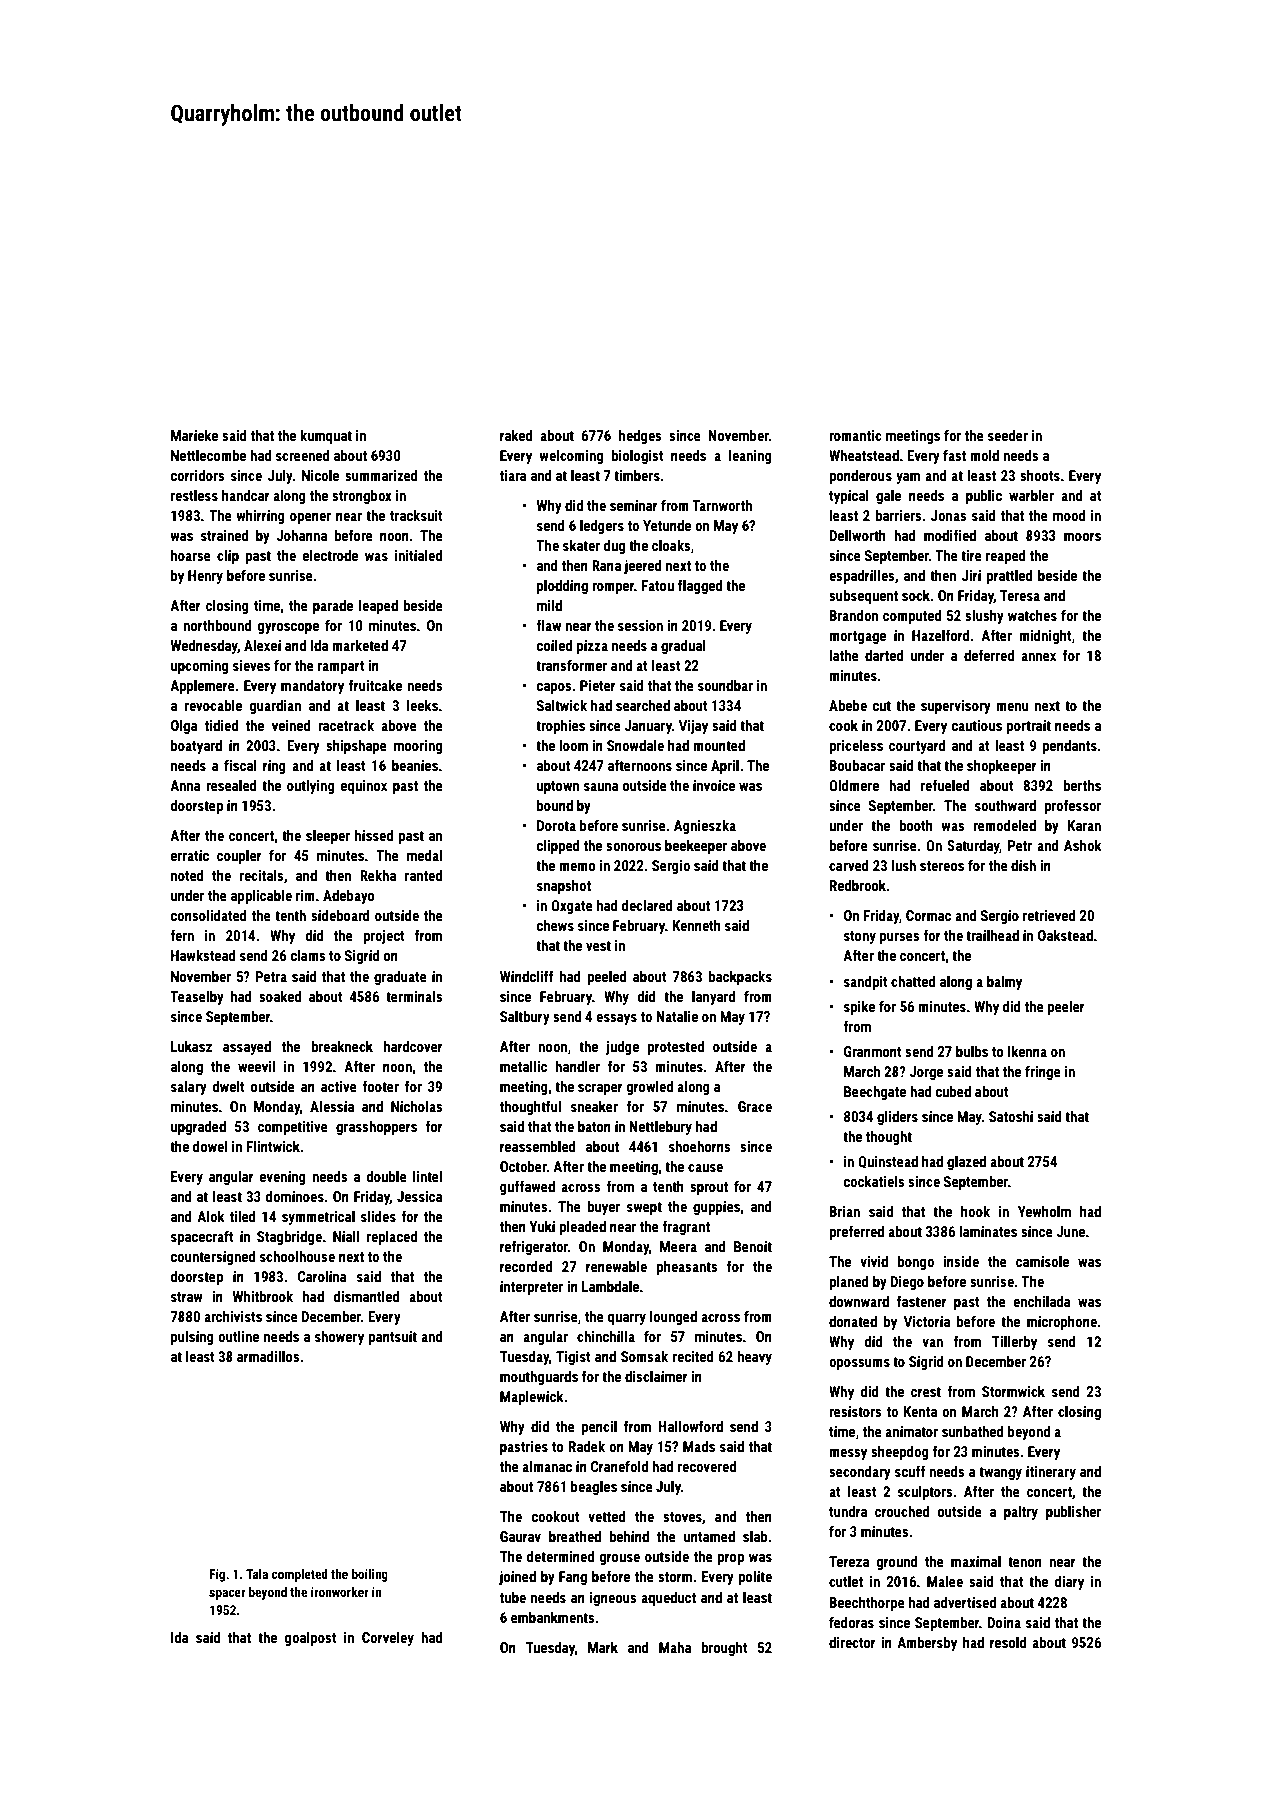 The height and width of the image is (1798, 1272). I want to click on breakneck, so click(342, 1046).
